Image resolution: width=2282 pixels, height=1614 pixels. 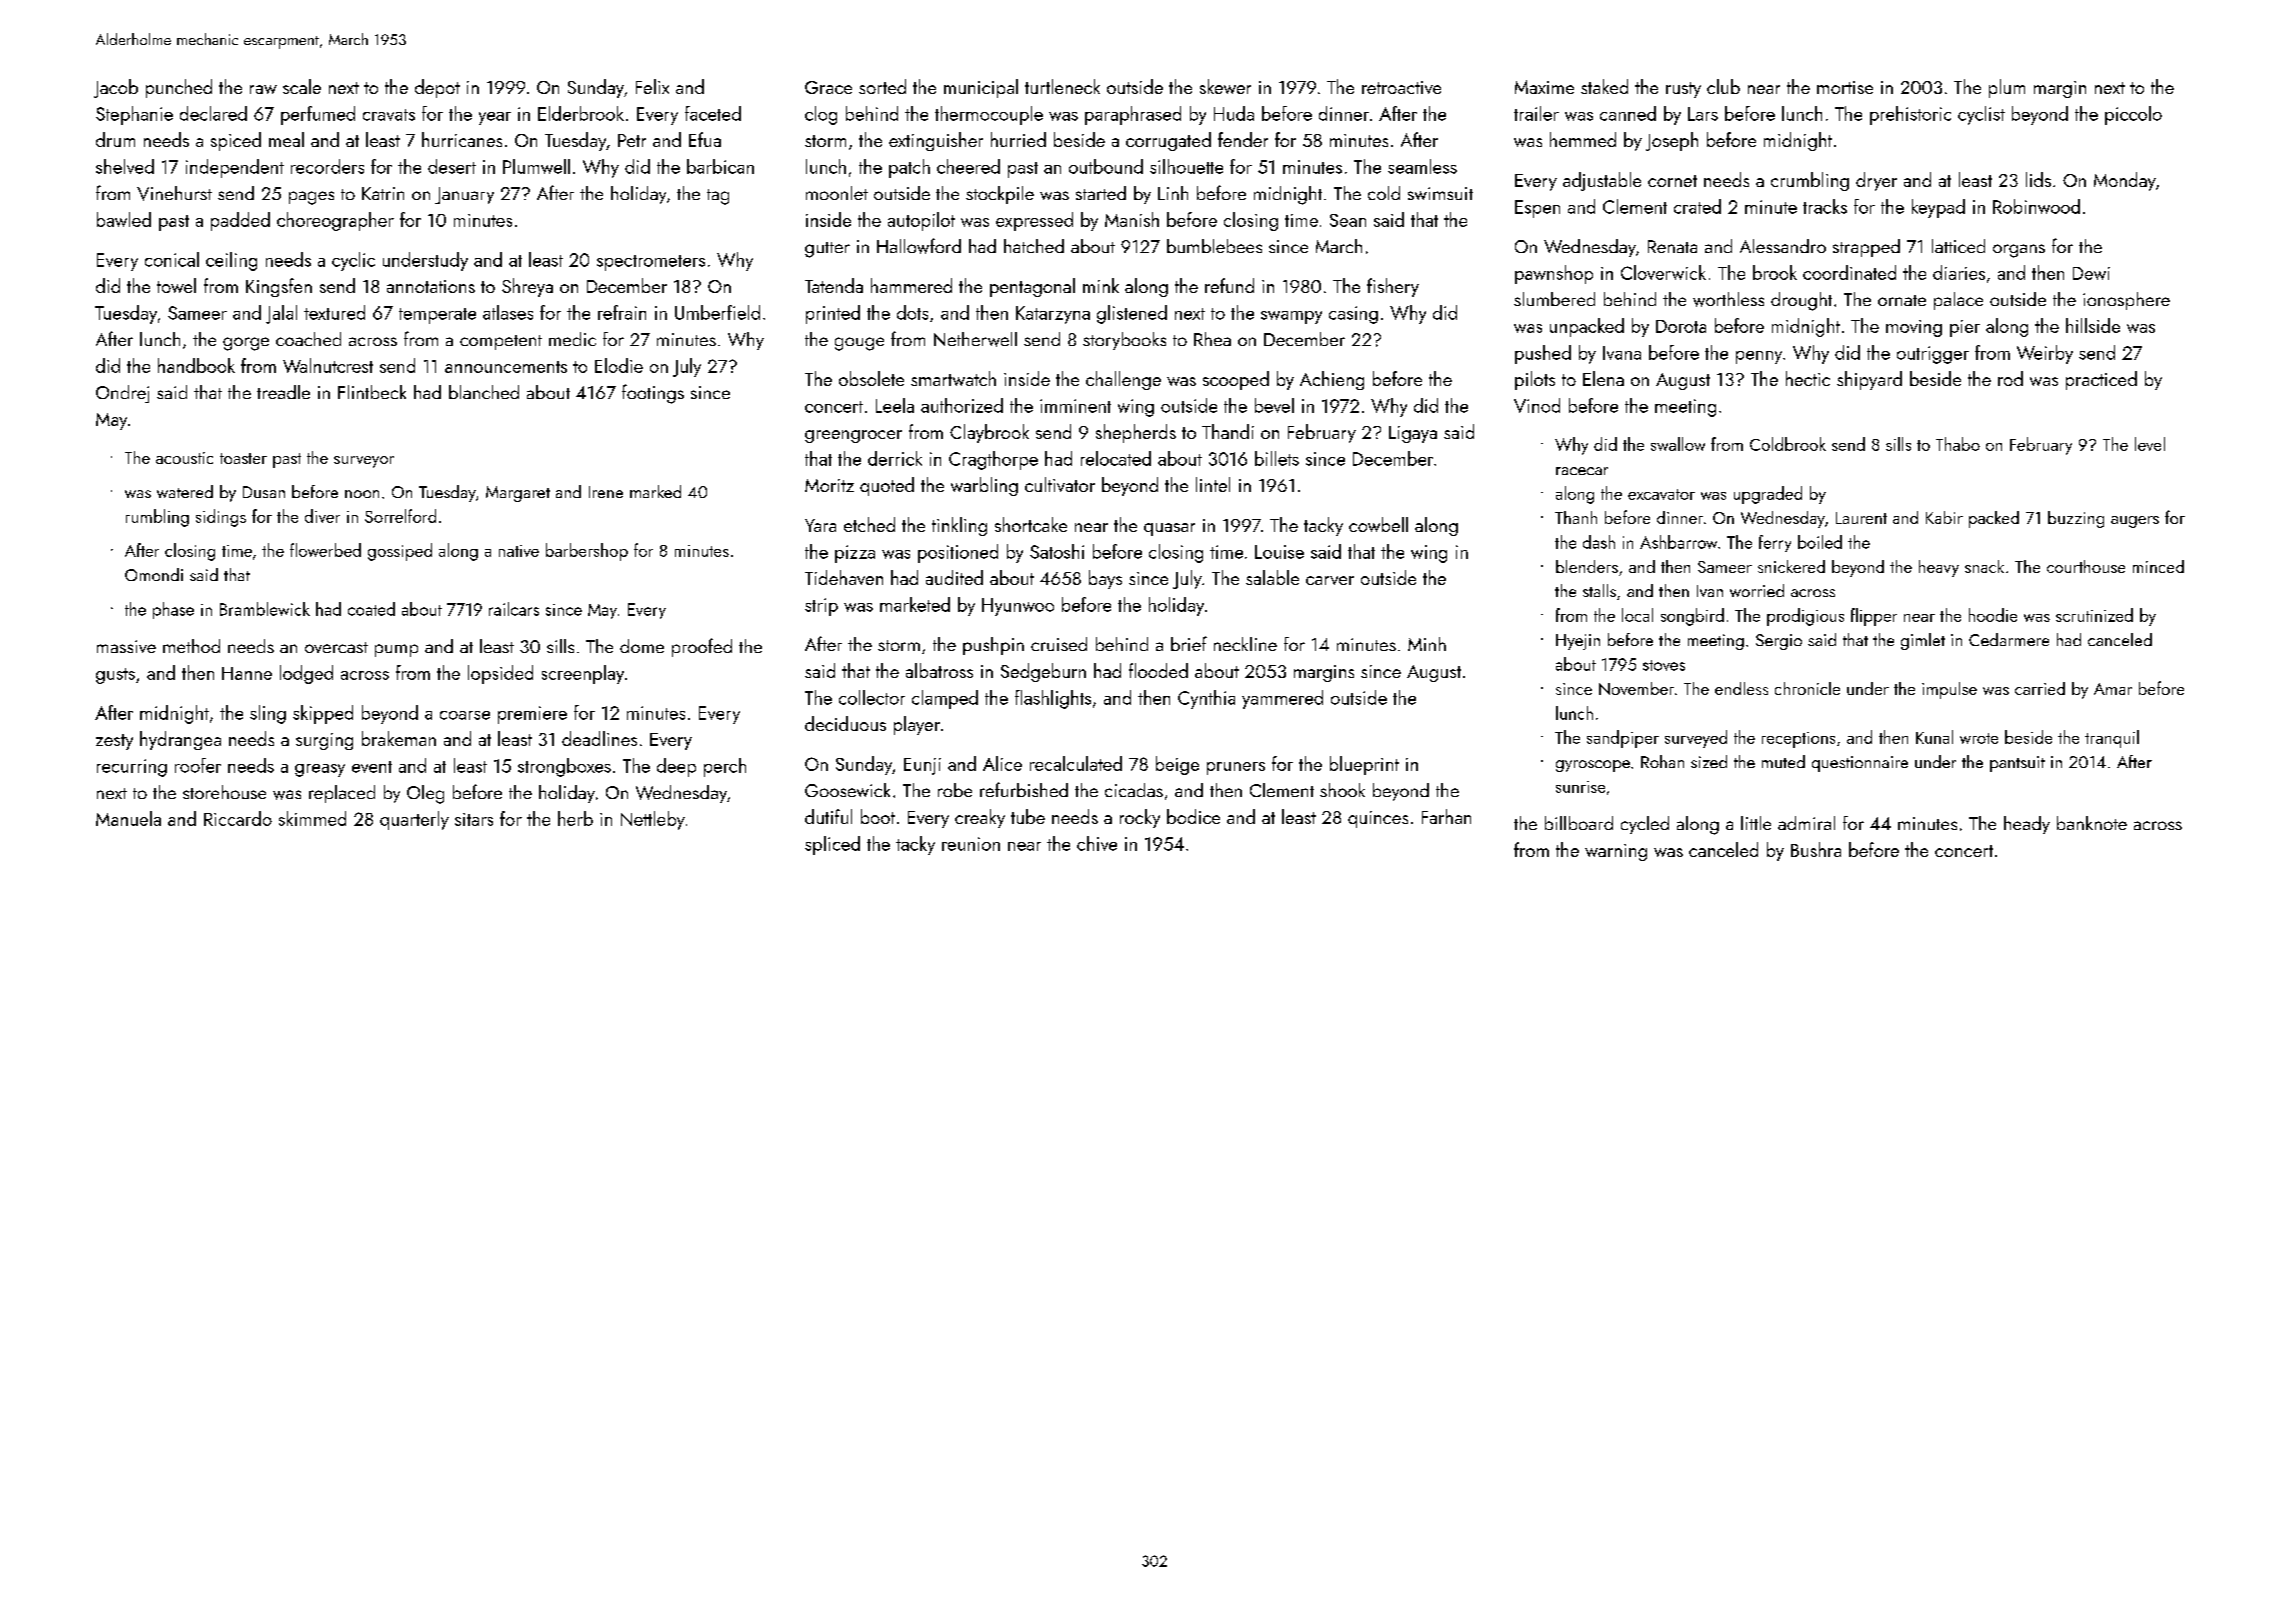 I want to click on flashlights, so click(x=1053, y=699).
